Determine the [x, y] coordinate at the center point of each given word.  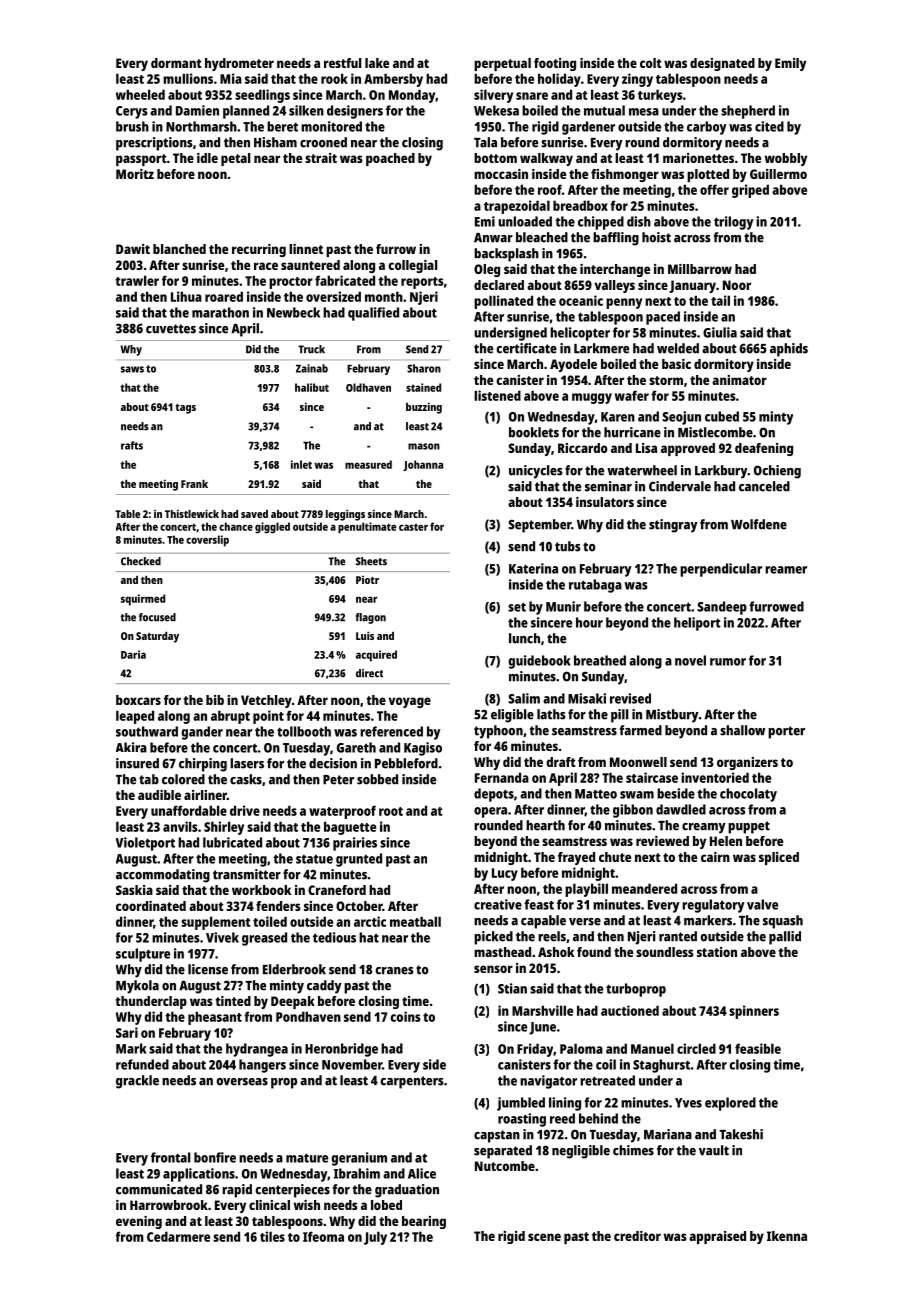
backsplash [506, 255]
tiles [272, 1236]
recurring [259, 250]
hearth [545, 825]
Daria [133, 654]
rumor [728, 662]
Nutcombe [505, 1166]
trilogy [733, 223]
